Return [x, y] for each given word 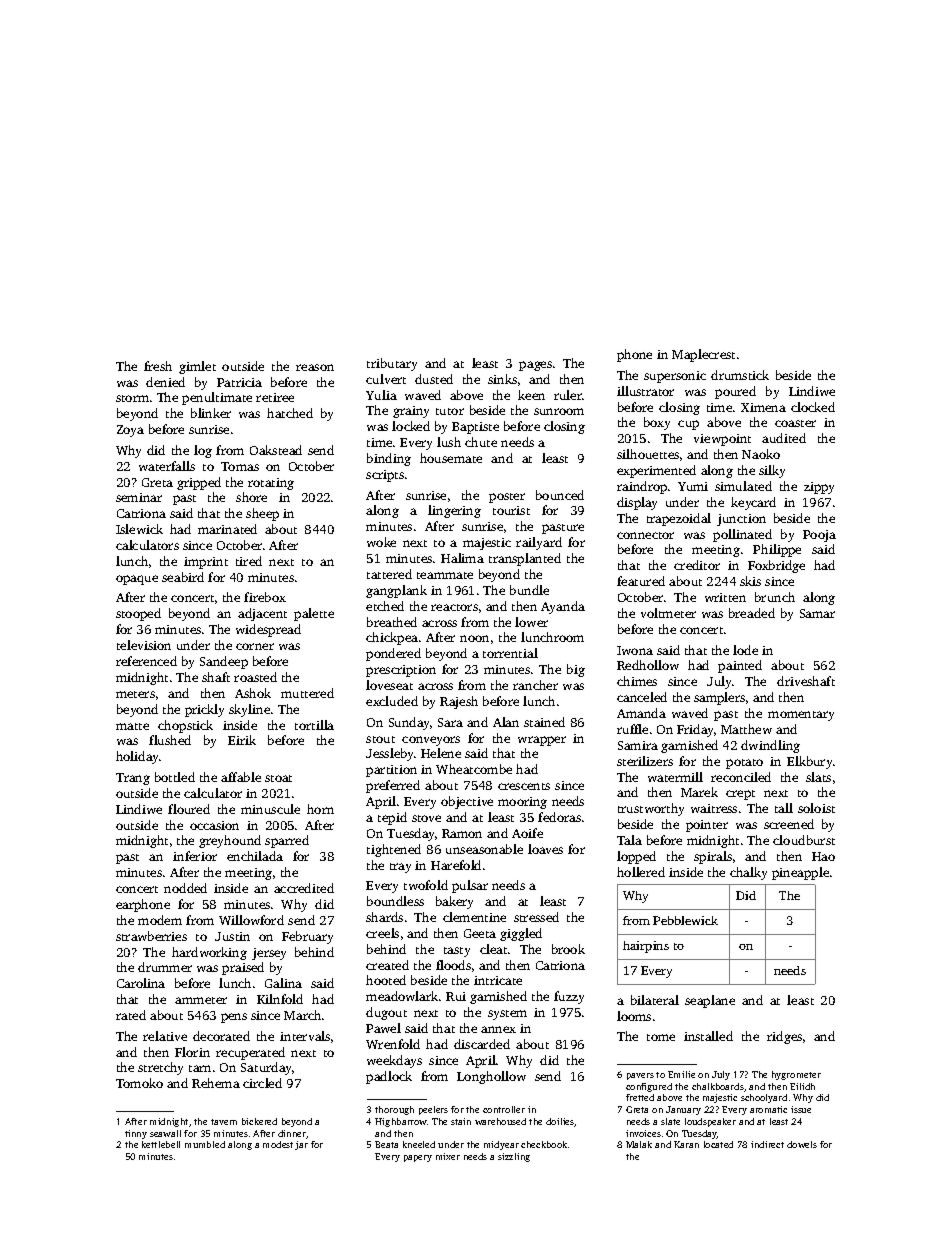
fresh [158, 366]
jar [301, 1145]
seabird [183, 577]
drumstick [740, 375]
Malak [639, 1144]
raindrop [642, 487]
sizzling [514, 1157]
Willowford [251, 920]
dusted [434, 379]
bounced [560, 495]
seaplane [710, 1001]
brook [568, 949]
